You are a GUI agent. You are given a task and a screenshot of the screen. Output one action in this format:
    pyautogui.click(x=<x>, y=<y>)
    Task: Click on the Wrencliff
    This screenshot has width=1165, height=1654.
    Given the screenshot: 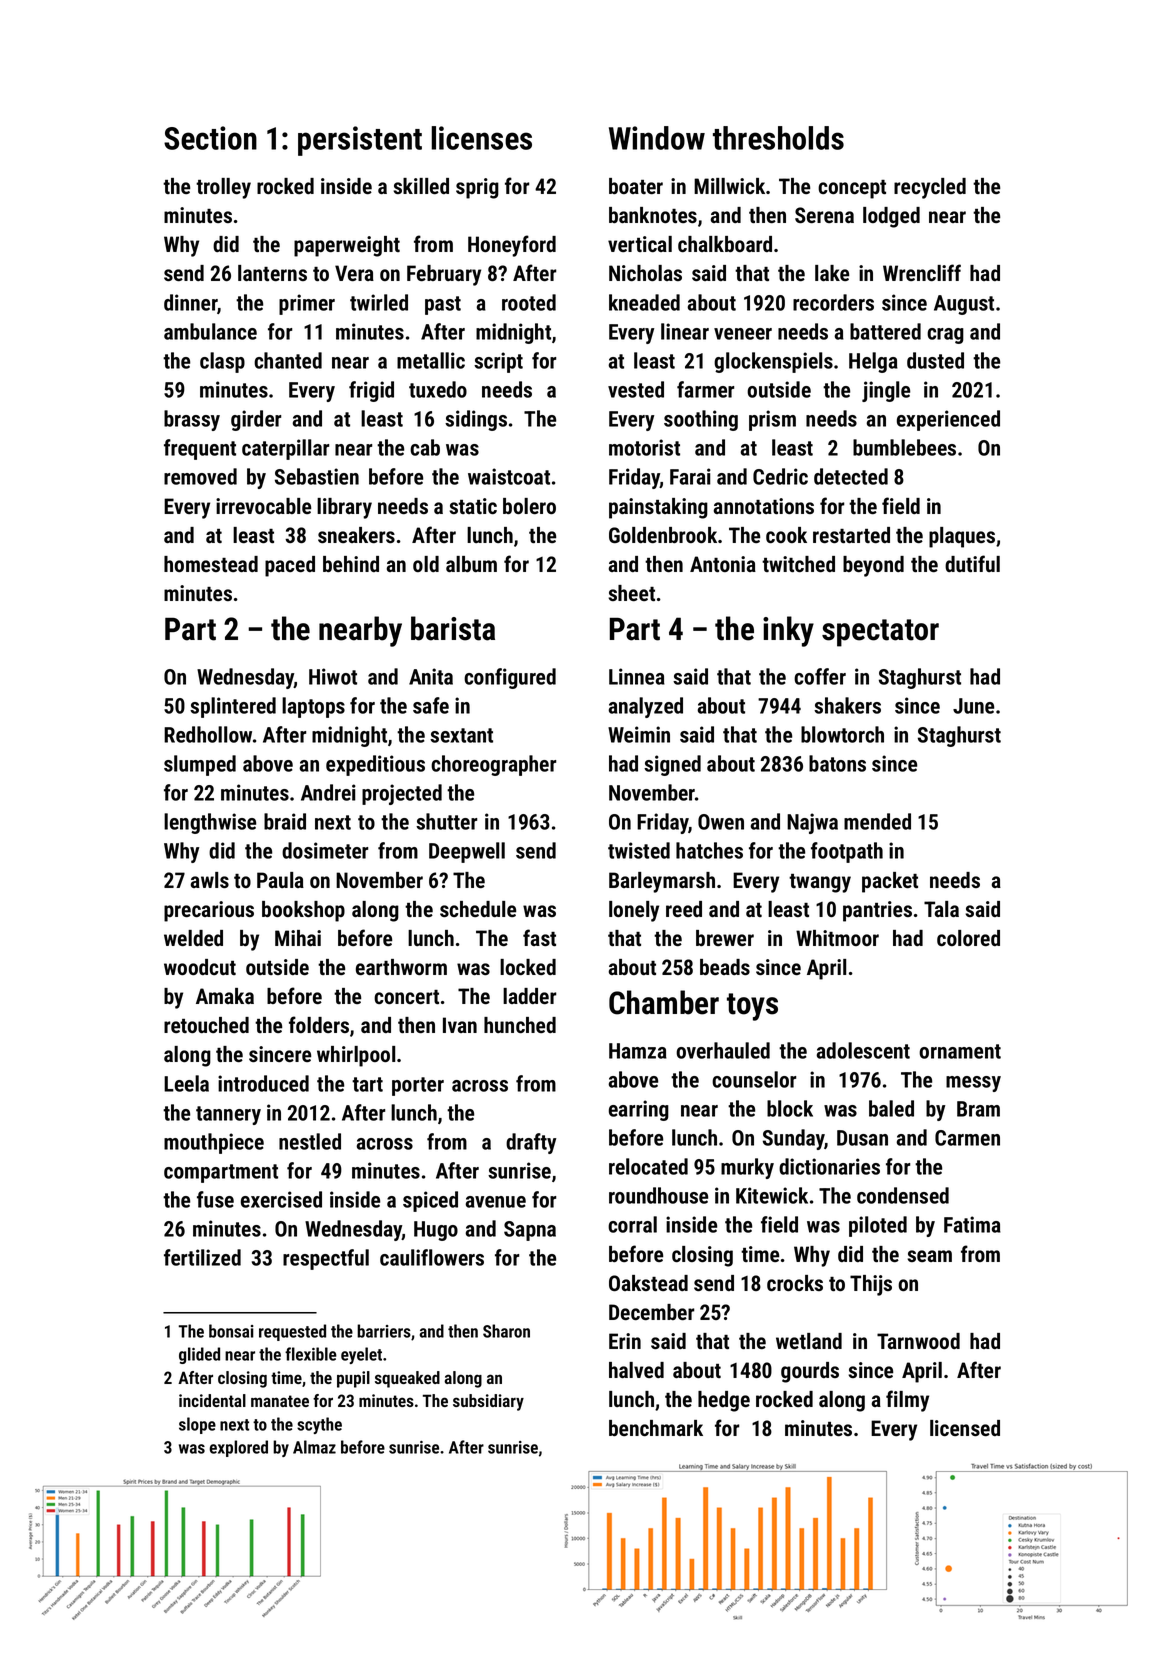 What is the action you would take?
    pyautogui.click(x=922, y=272)
